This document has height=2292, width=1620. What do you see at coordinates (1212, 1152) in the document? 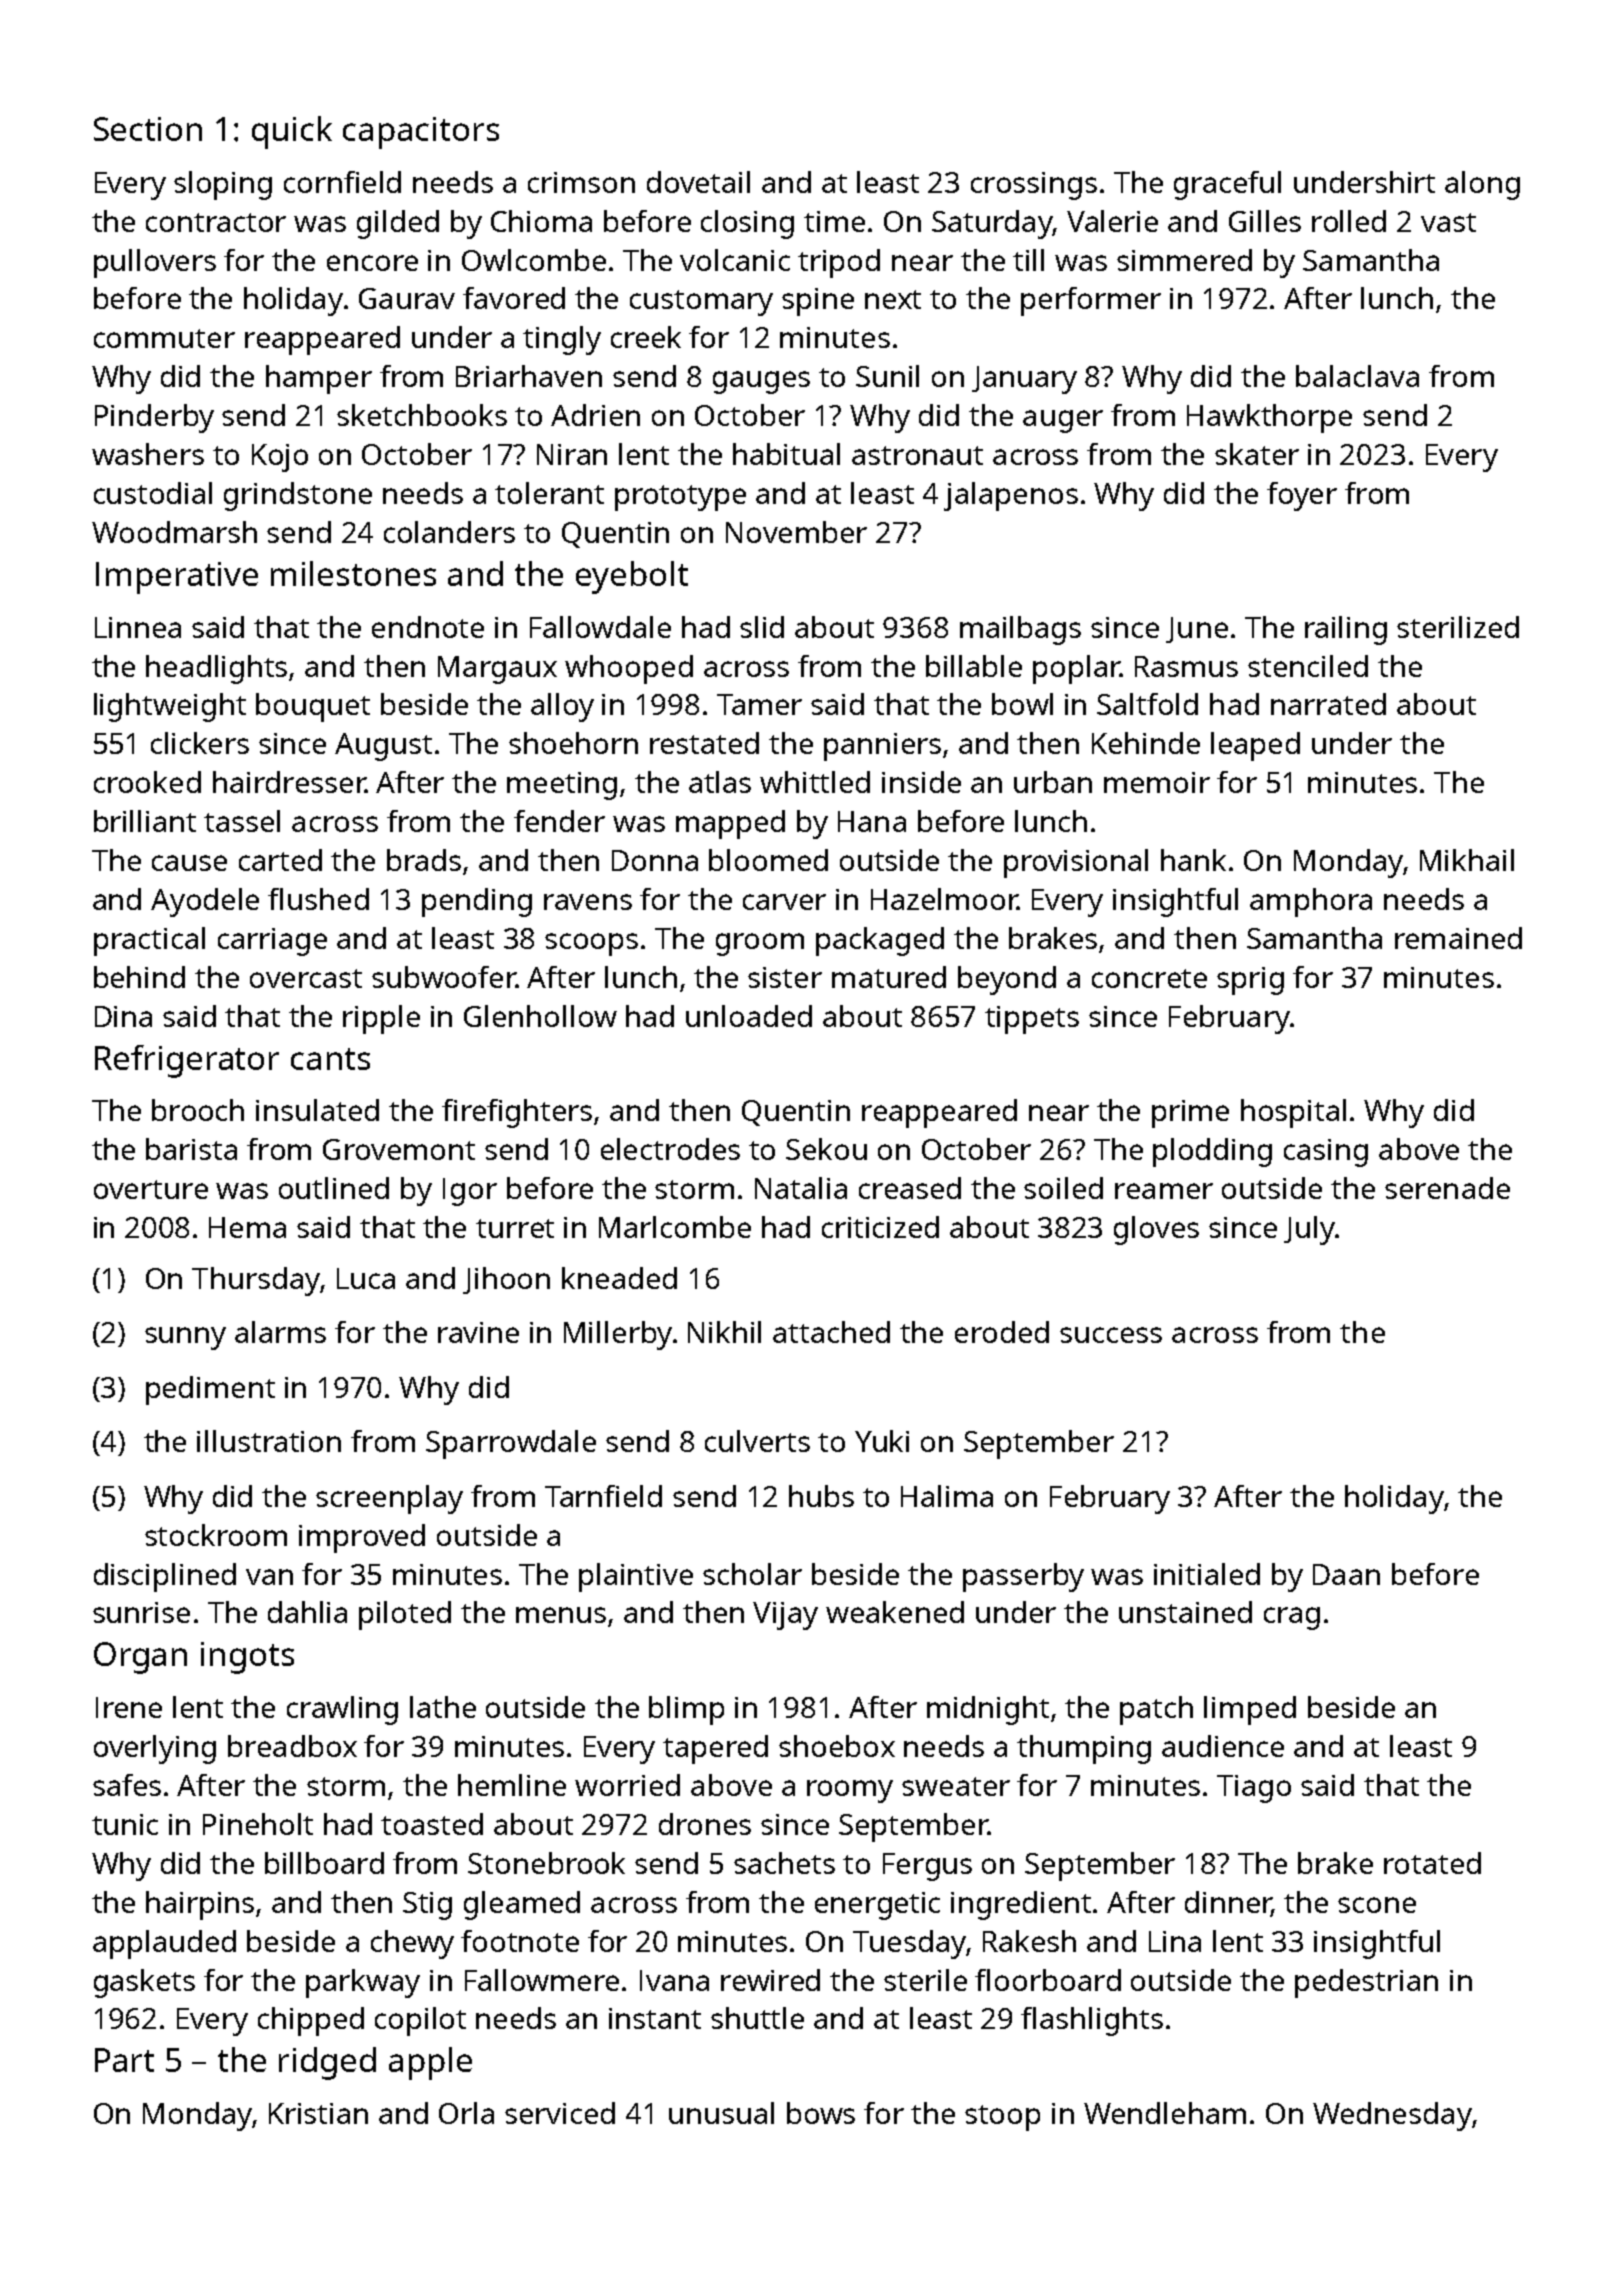
I see `plodding` at bounding box center [1212, 1152].
